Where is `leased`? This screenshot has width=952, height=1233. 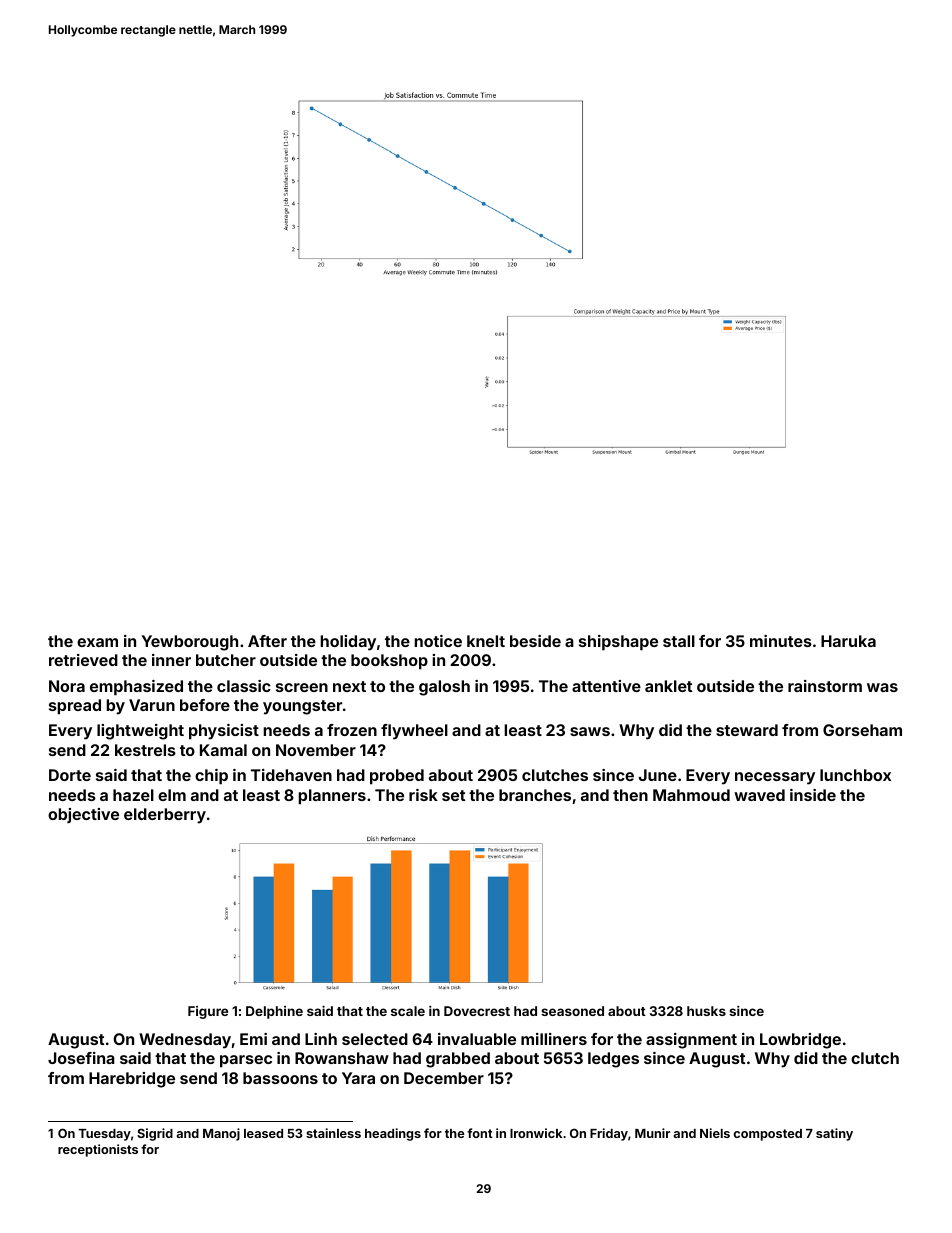 leased is located at coordinates (263, 1133).
